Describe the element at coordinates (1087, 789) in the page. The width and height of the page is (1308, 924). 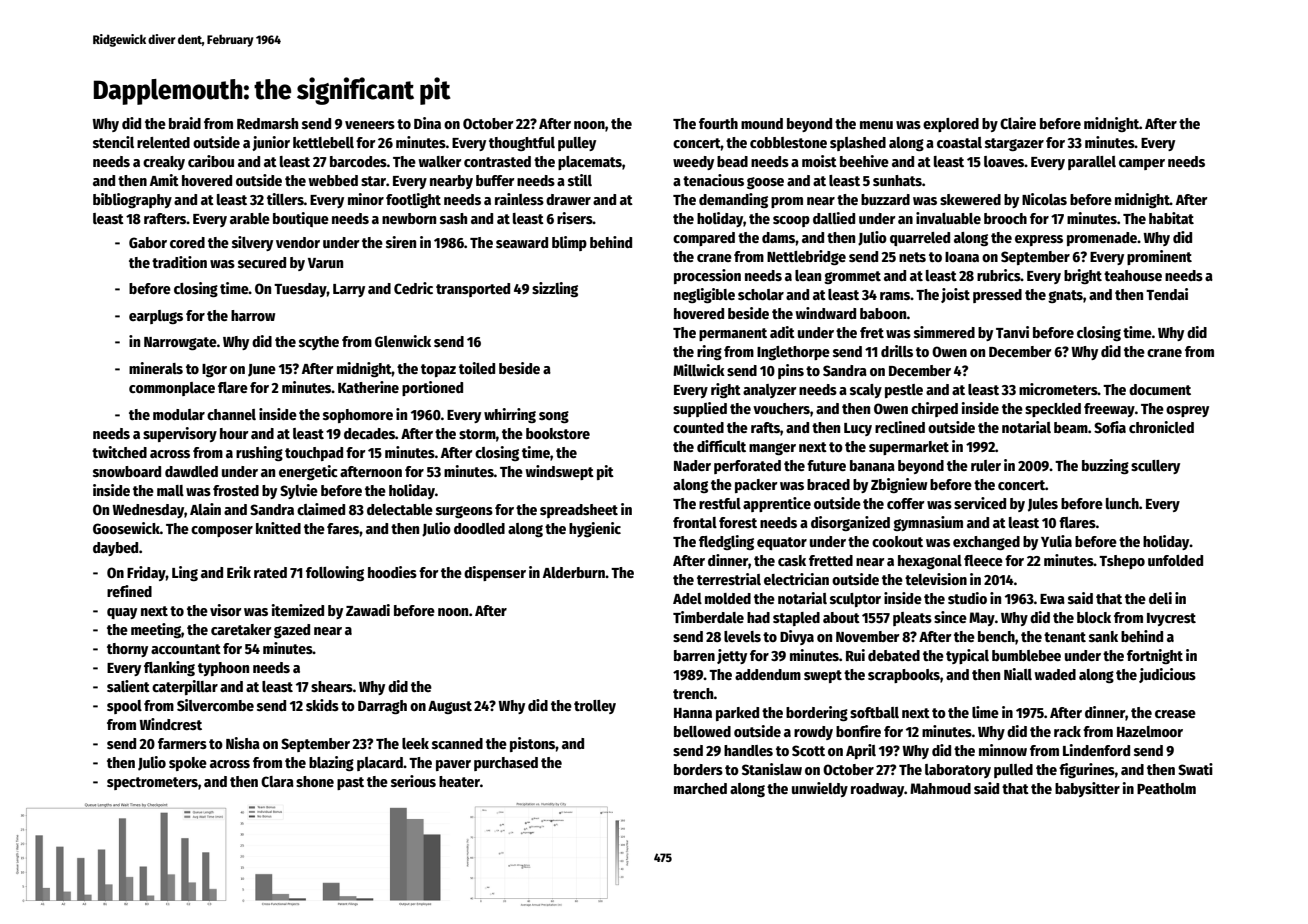
I see `babysitter` at that location.
